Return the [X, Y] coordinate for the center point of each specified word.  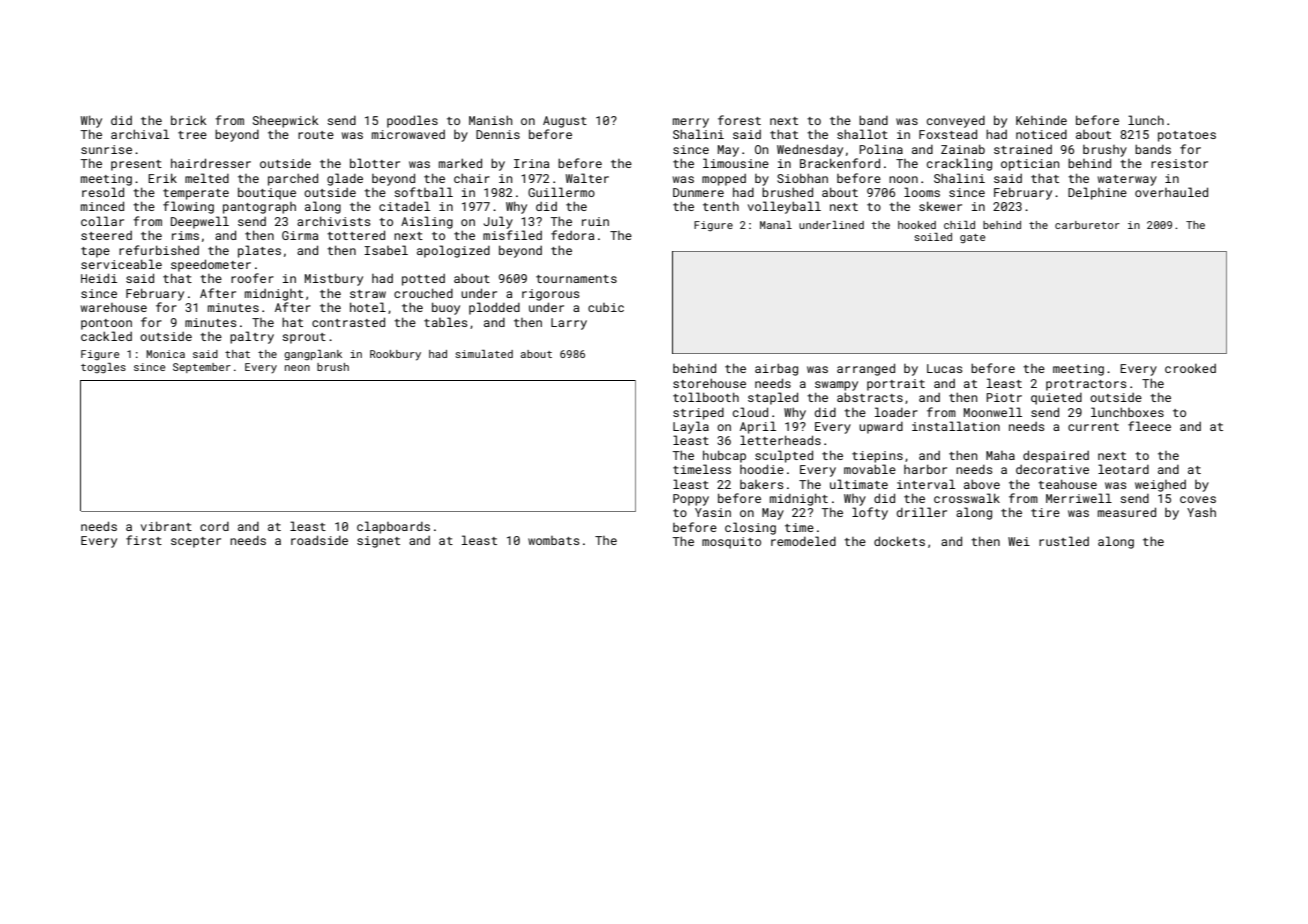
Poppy [691, 500]
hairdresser [211, 163]
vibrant [166, 526]
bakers [761, 484]
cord [214, 526]
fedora [572, 235]
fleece [1149, 426]
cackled [106, 336]
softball [423, 192]
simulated [484, 354]
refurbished [159, 250]
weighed [1160, 486]
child [959, 225]
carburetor [1087, 225]
